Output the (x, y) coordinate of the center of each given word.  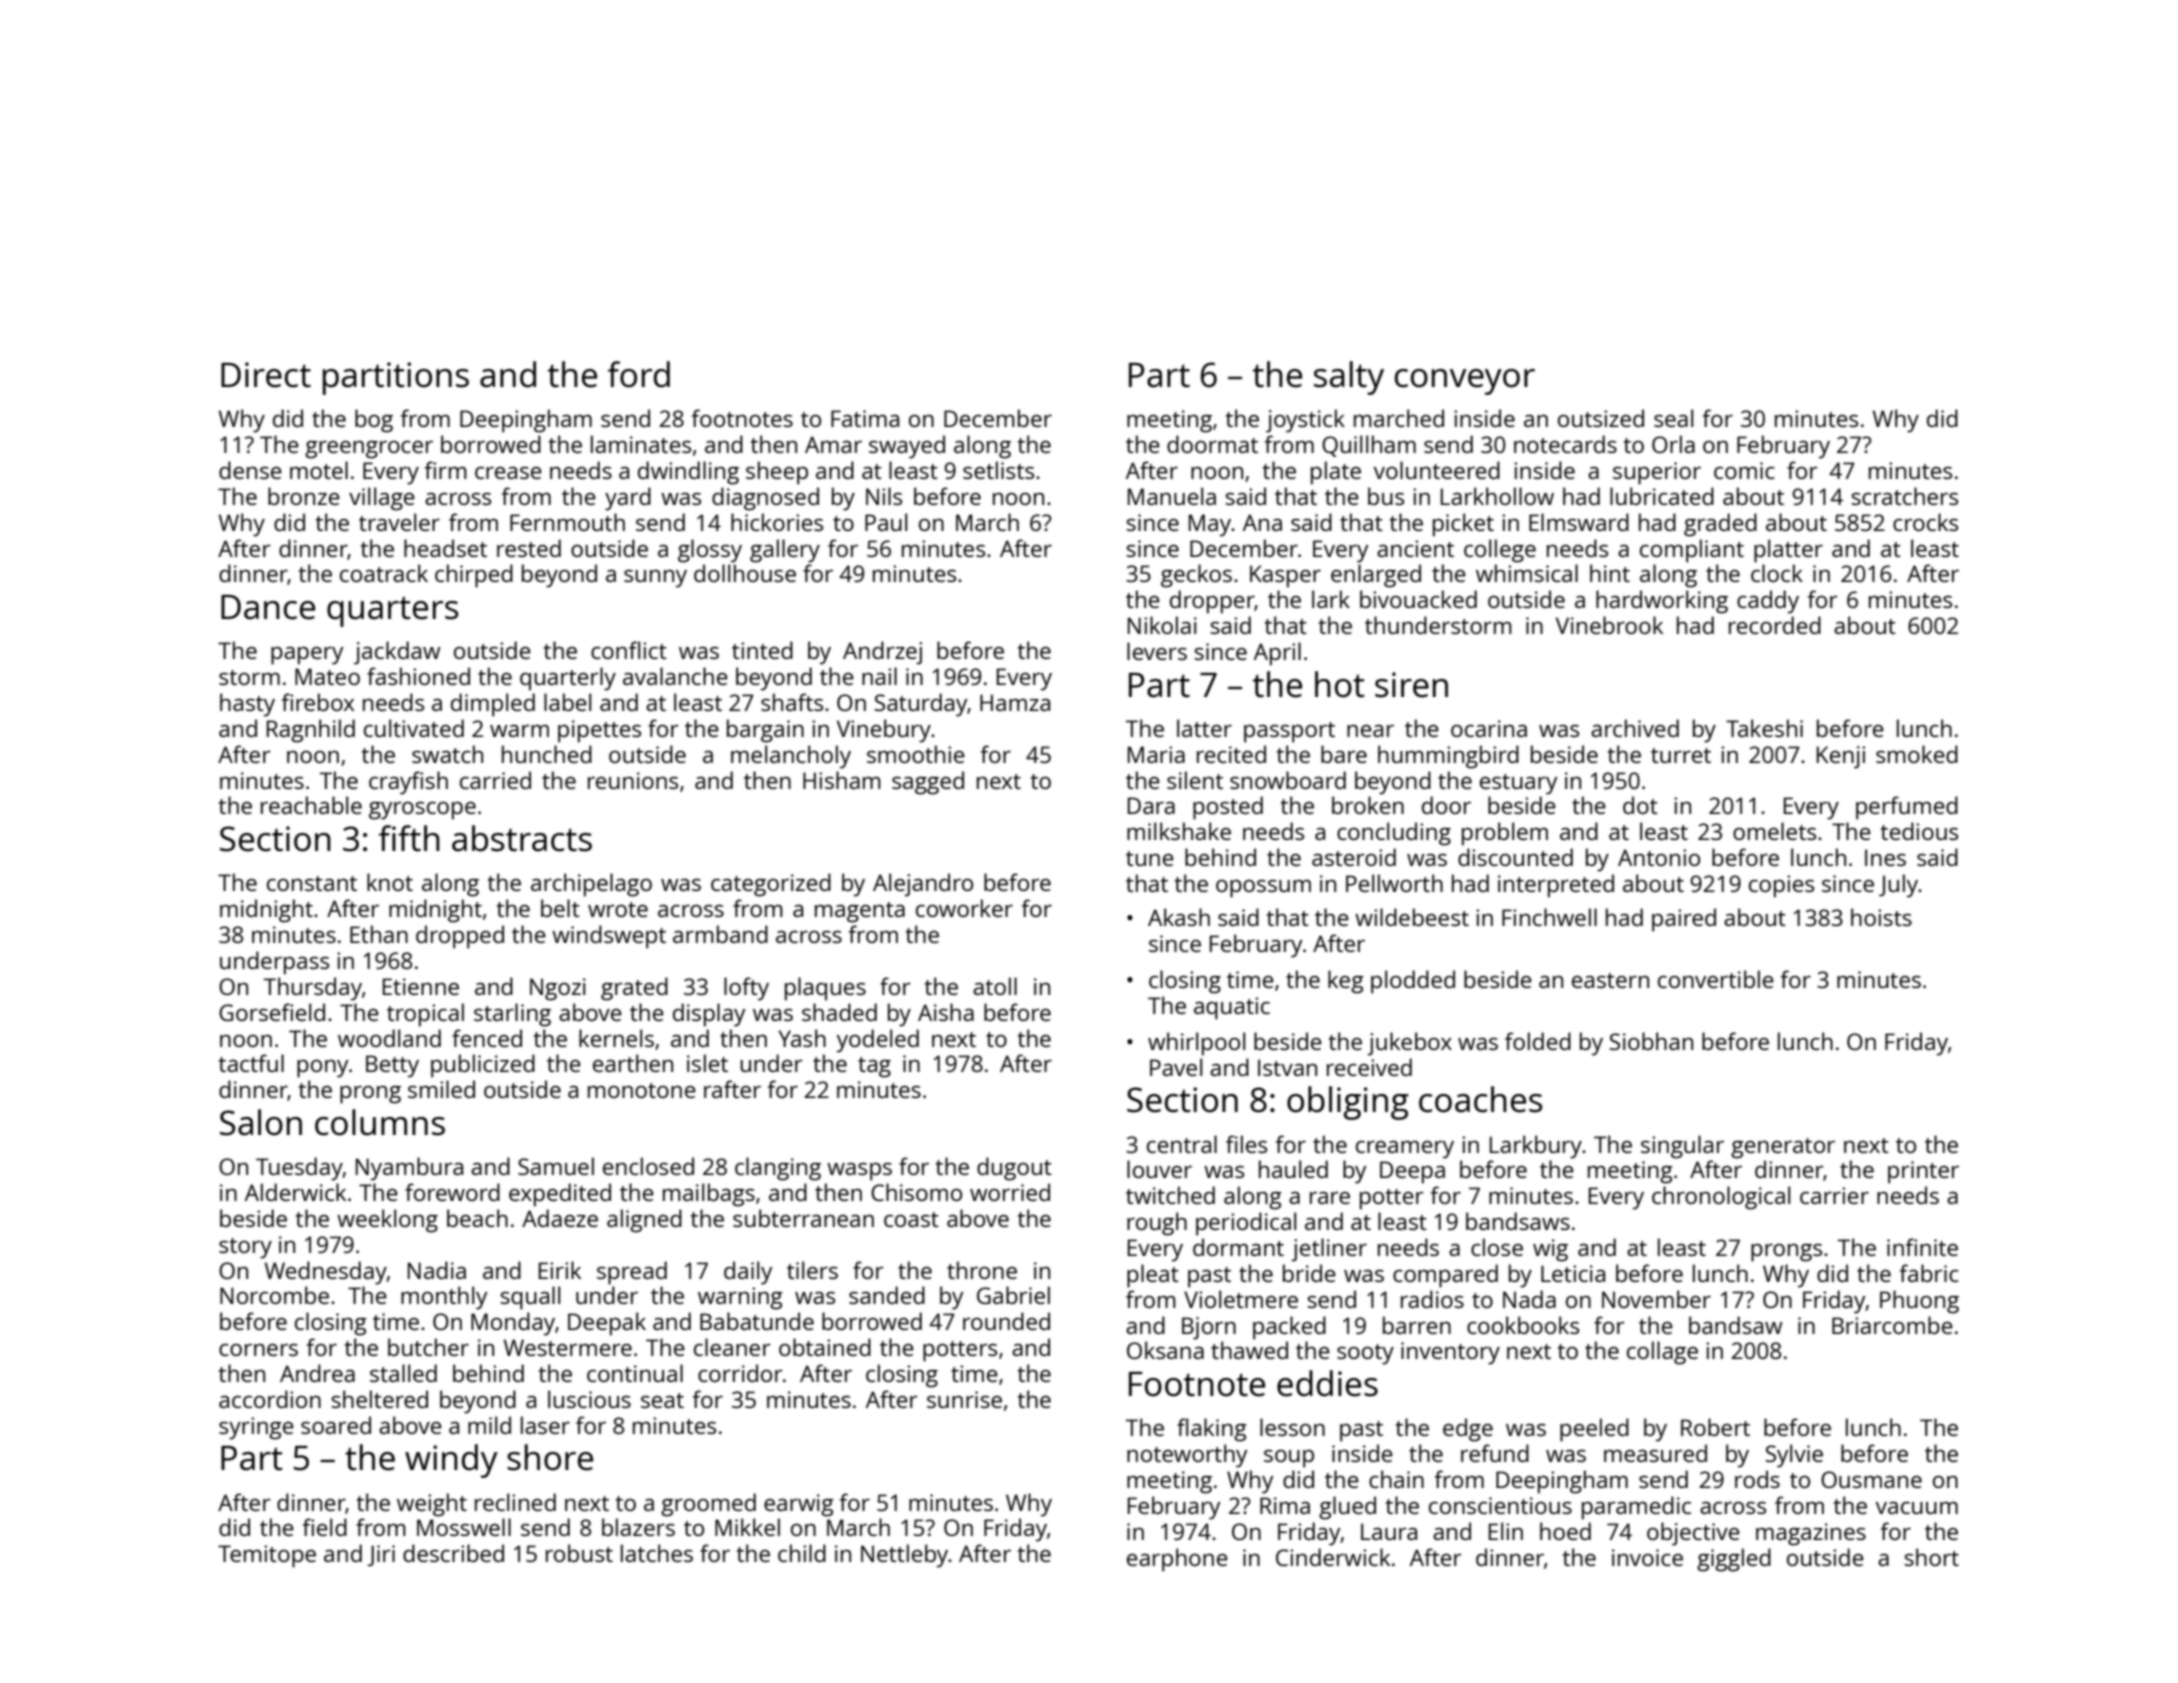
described (453, 1553)
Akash (1179, 917)
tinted (762, 650)
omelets (1774, 831)
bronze (304, 496)
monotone (642, 1090)
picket (1463, 525)
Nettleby (905, 1556)
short (1931, 1557)
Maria (1156, 754)
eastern (1610, 980)
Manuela (1172, 496)
